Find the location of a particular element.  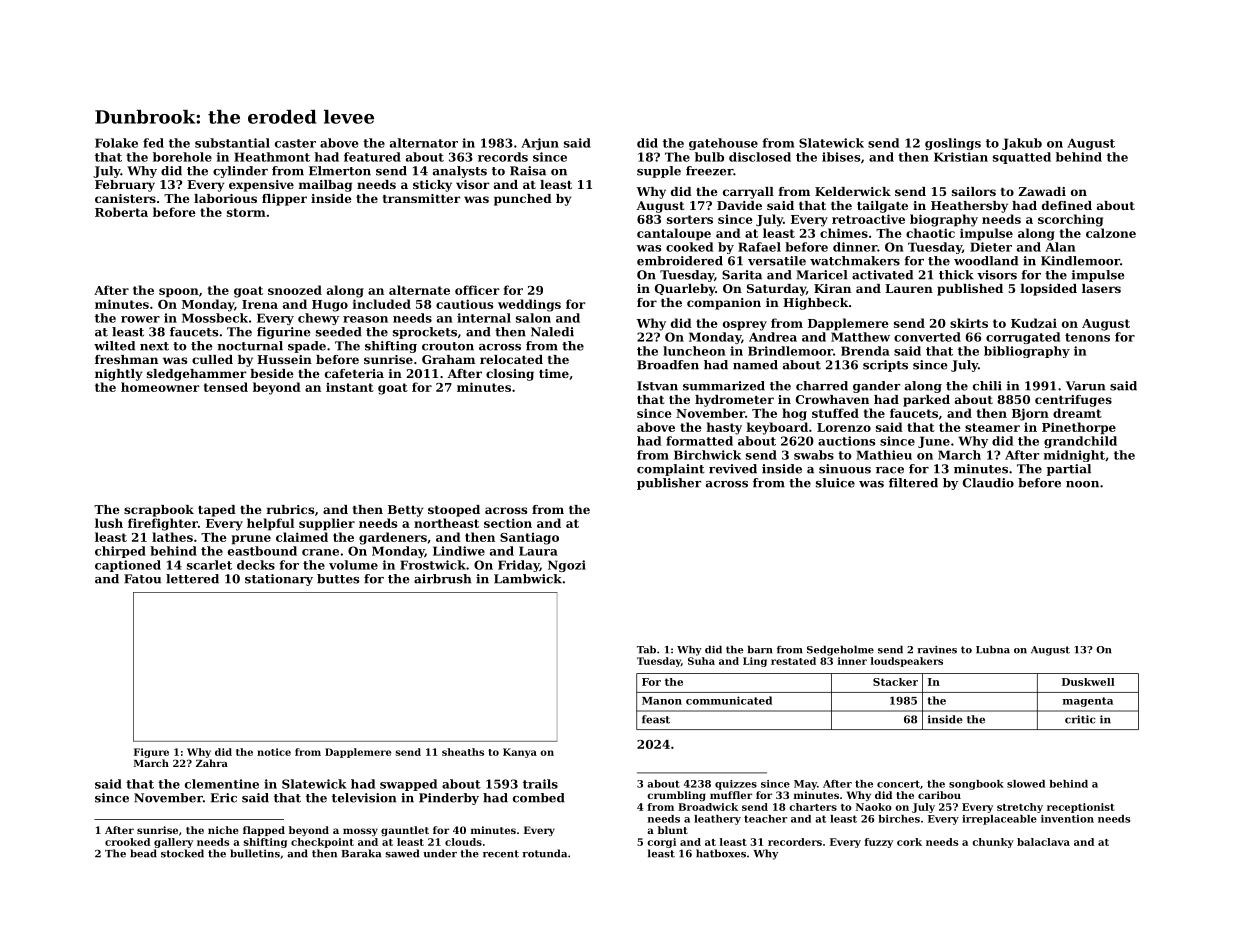

sheaths is located at coordinates (463, 752).
